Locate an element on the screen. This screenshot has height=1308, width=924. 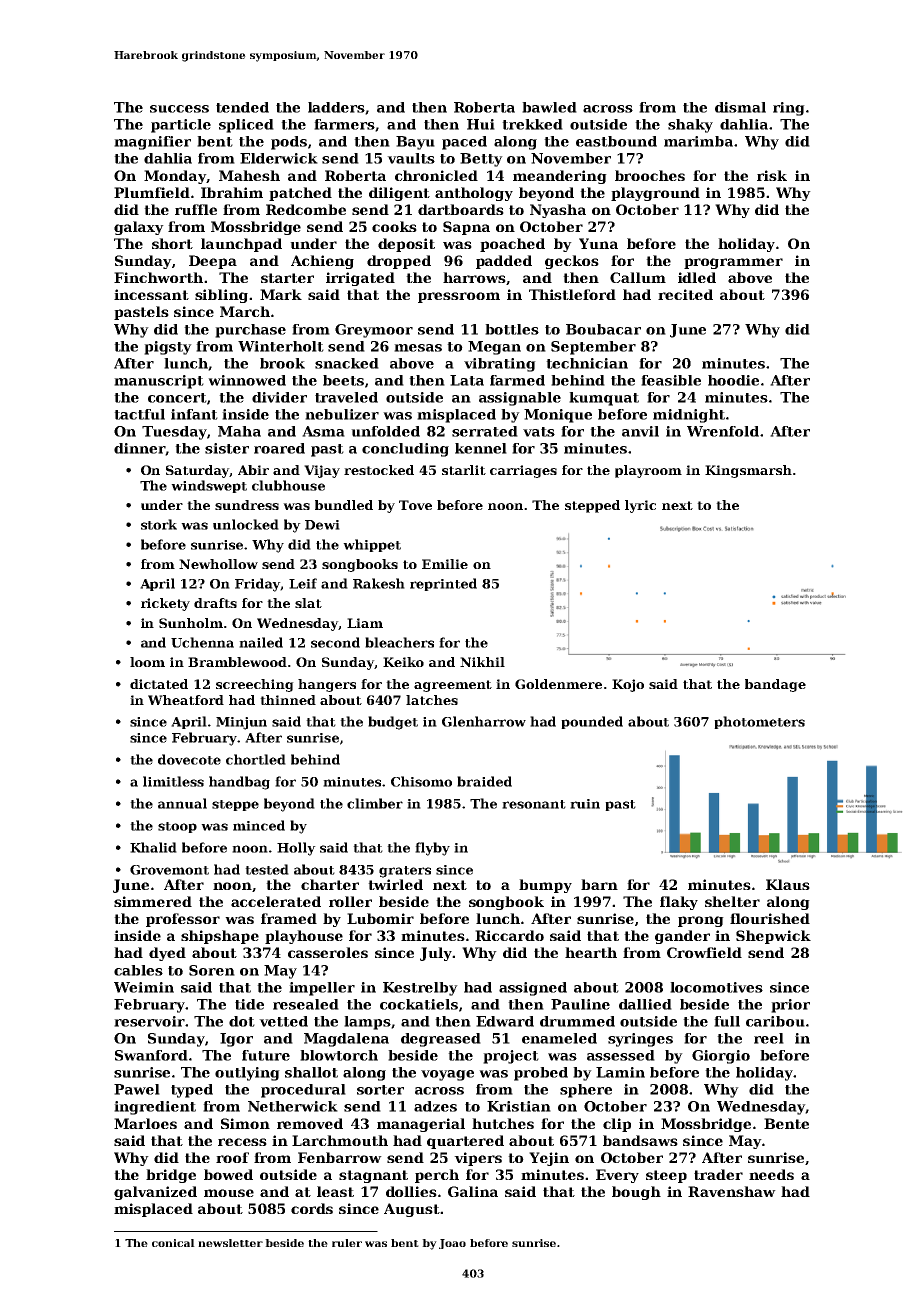
bawled is located at coordinates (549, 107).
